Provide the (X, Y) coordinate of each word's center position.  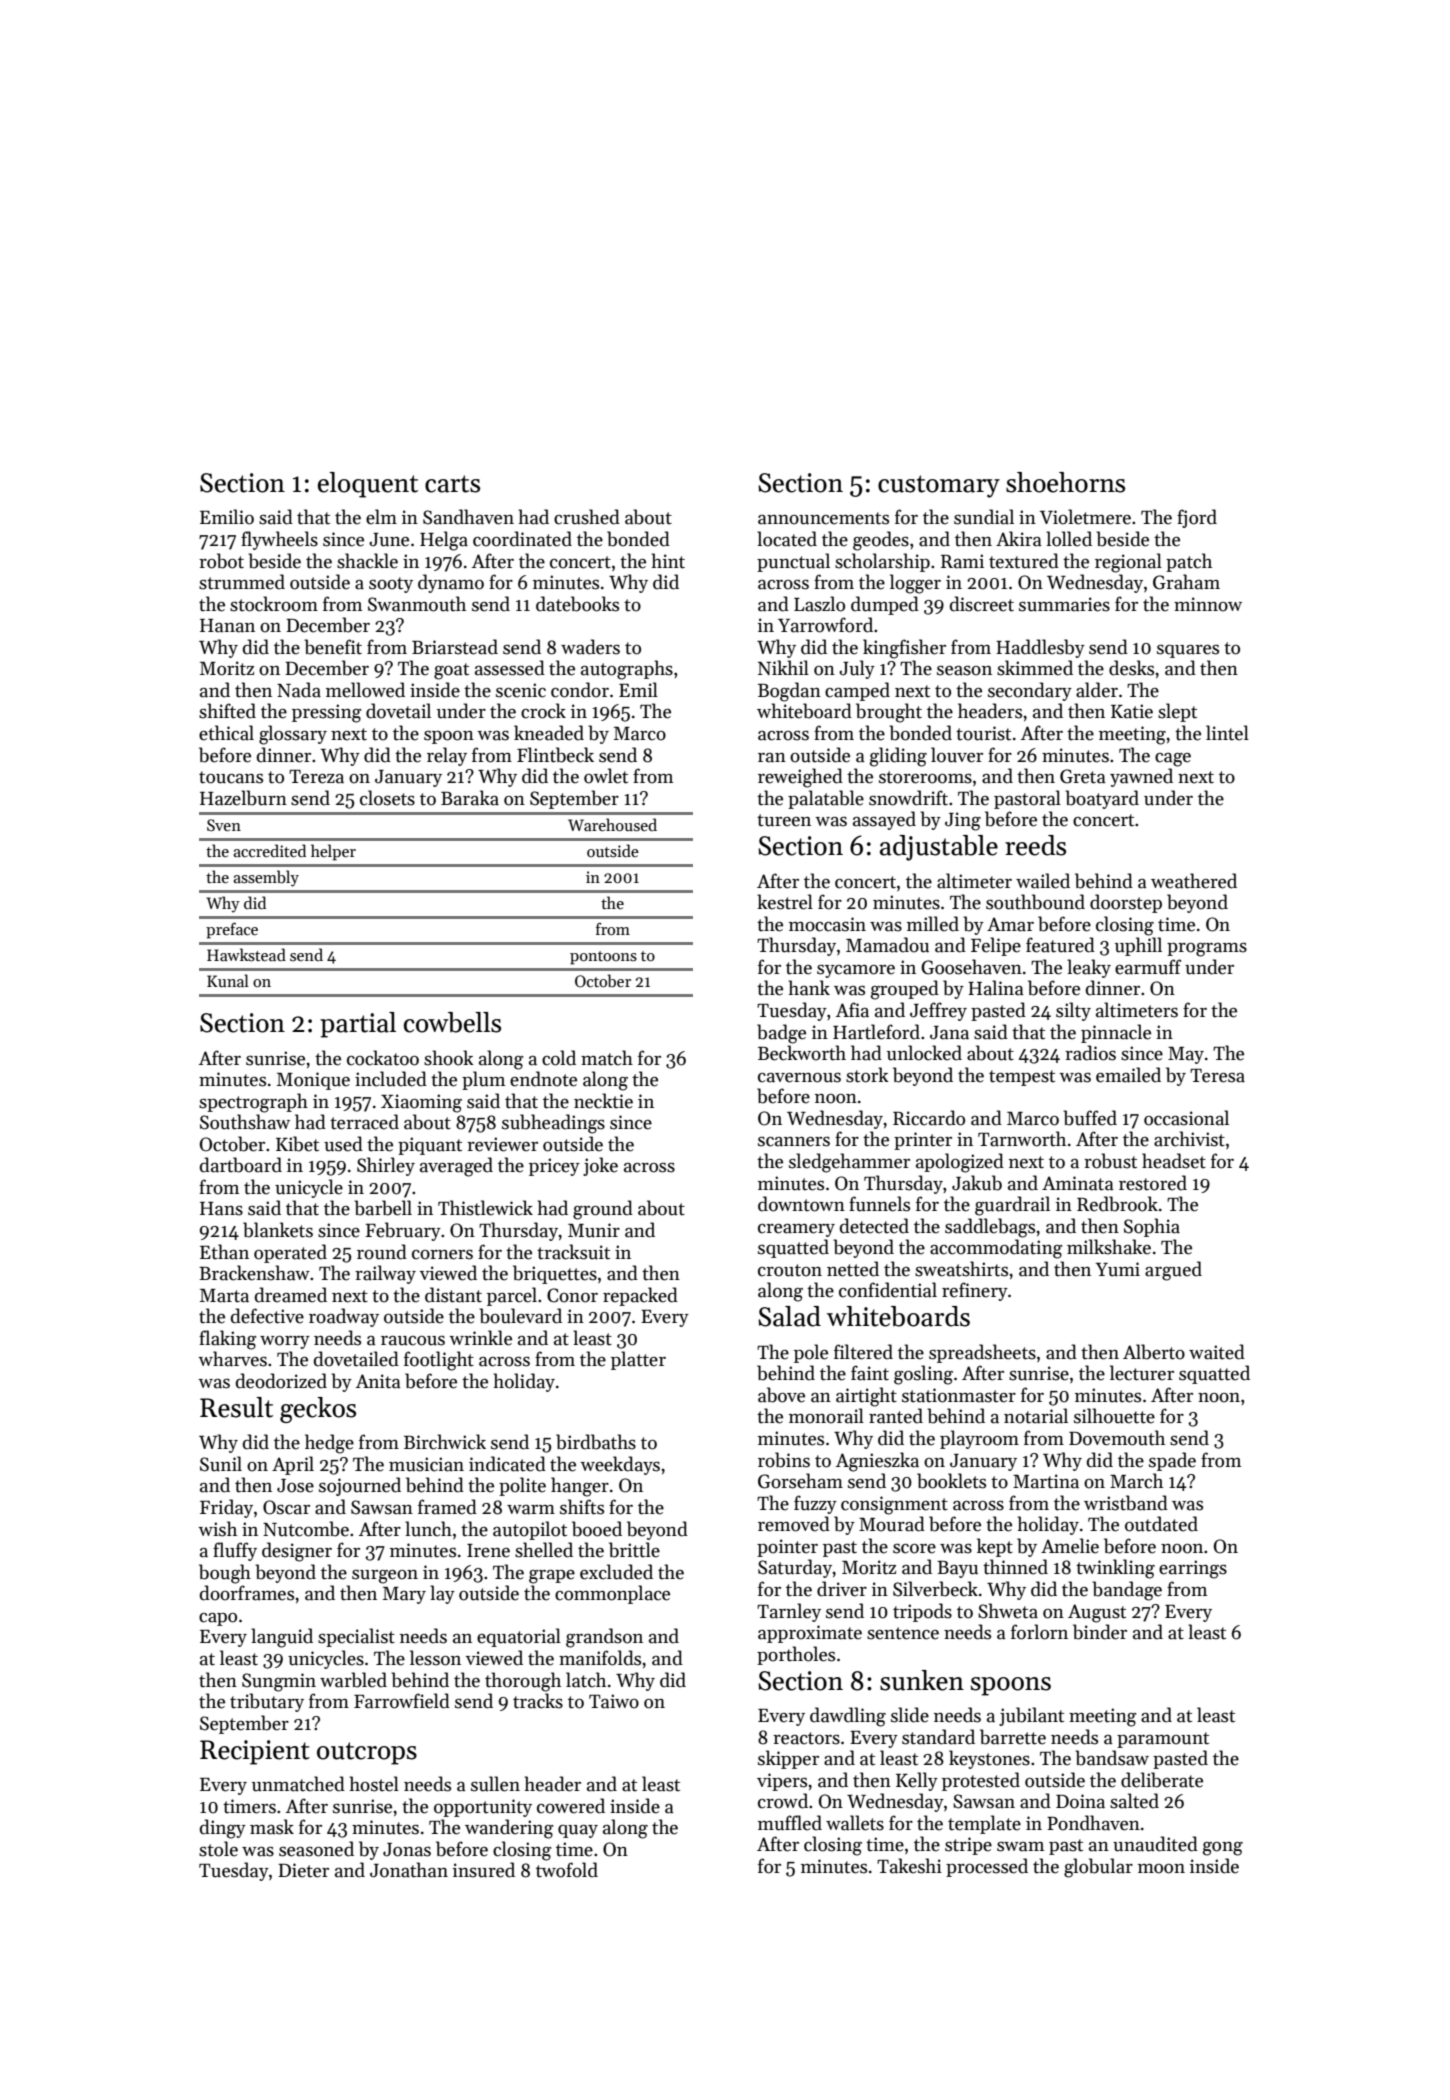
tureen (784, 820)
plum (483, 1080)
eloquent (368, 485)
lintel (1227, 733)
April (293, 1465)
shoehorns (1065, 482)
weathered (1194, 881)
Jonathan (409, 1870)
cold (559, 1058)
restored (1153, 1183)
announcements (823, 518)
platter (638, 1360)
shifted (227, 711)
